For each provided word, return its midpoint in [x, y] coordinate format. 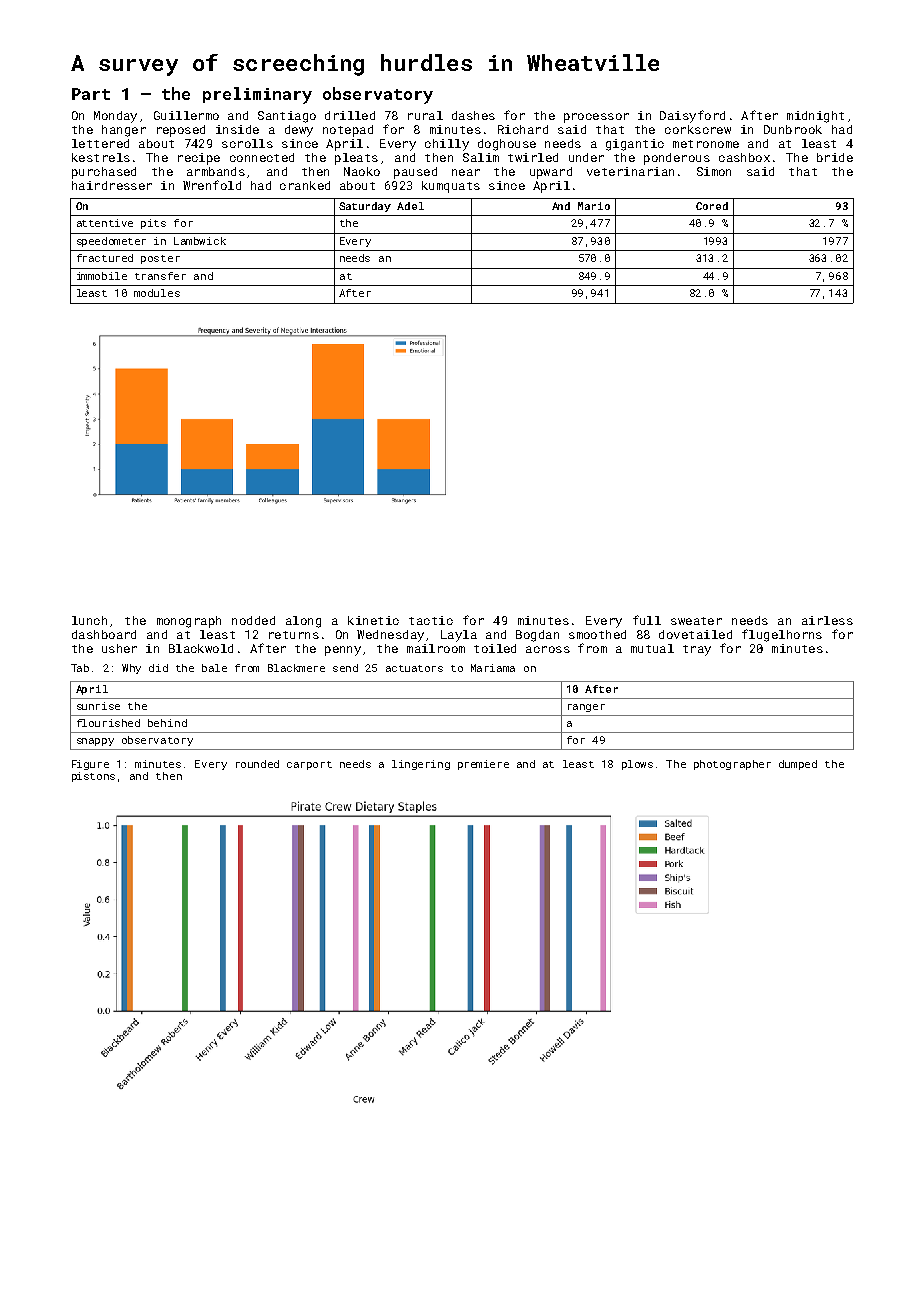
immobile [102, 276]
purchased [104, 173]
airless [827, 620]
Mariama [493, 668]
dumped [798, 765]
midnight [815, 117]
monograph [189, 622]
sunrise [98, 706]
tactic [431, 620]
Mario [594, 206]
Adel [410, 206]
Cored [712, 206]
